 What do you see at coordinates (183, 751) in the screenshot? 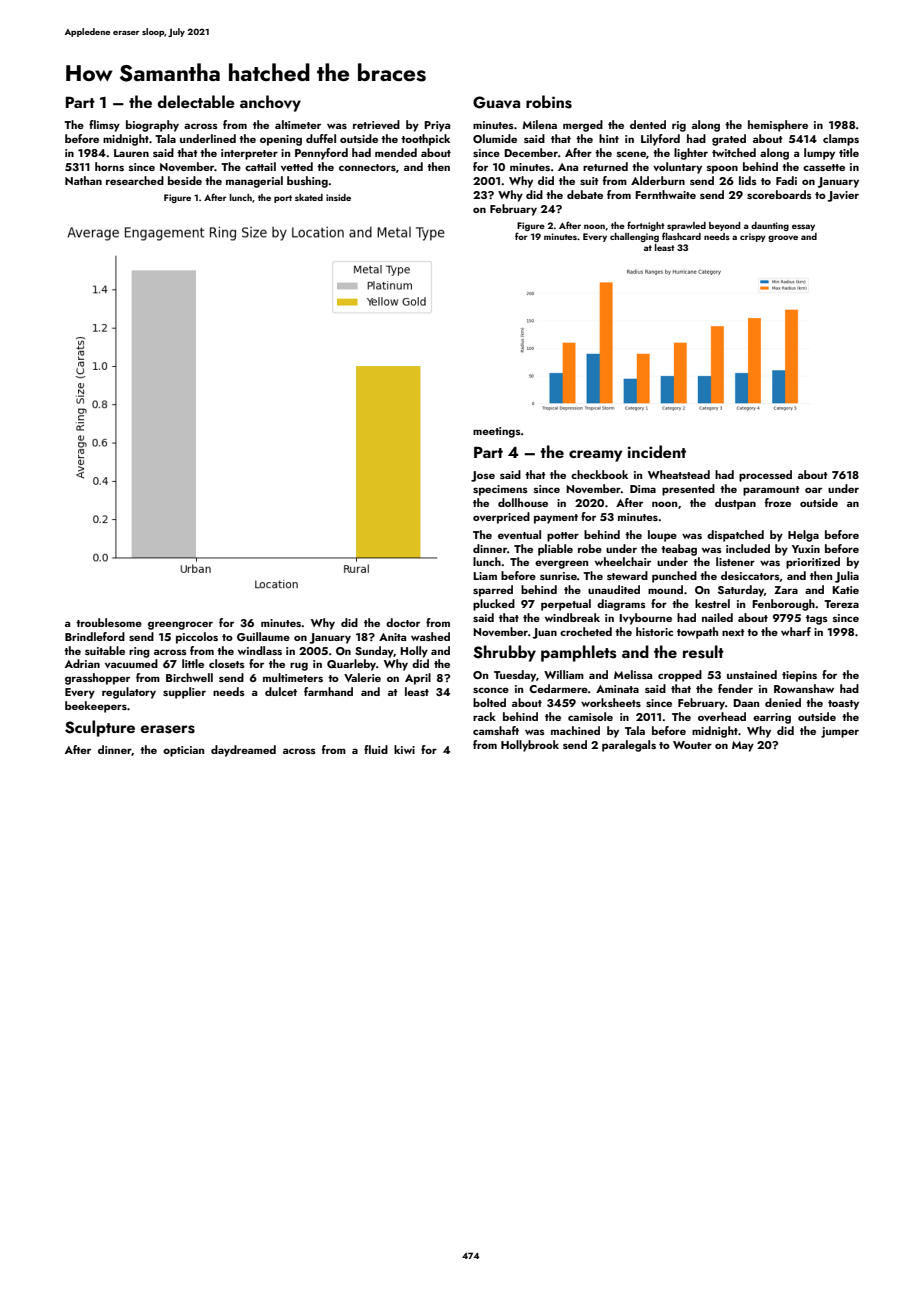
I see `optician` at bounding box center [183, 751].
